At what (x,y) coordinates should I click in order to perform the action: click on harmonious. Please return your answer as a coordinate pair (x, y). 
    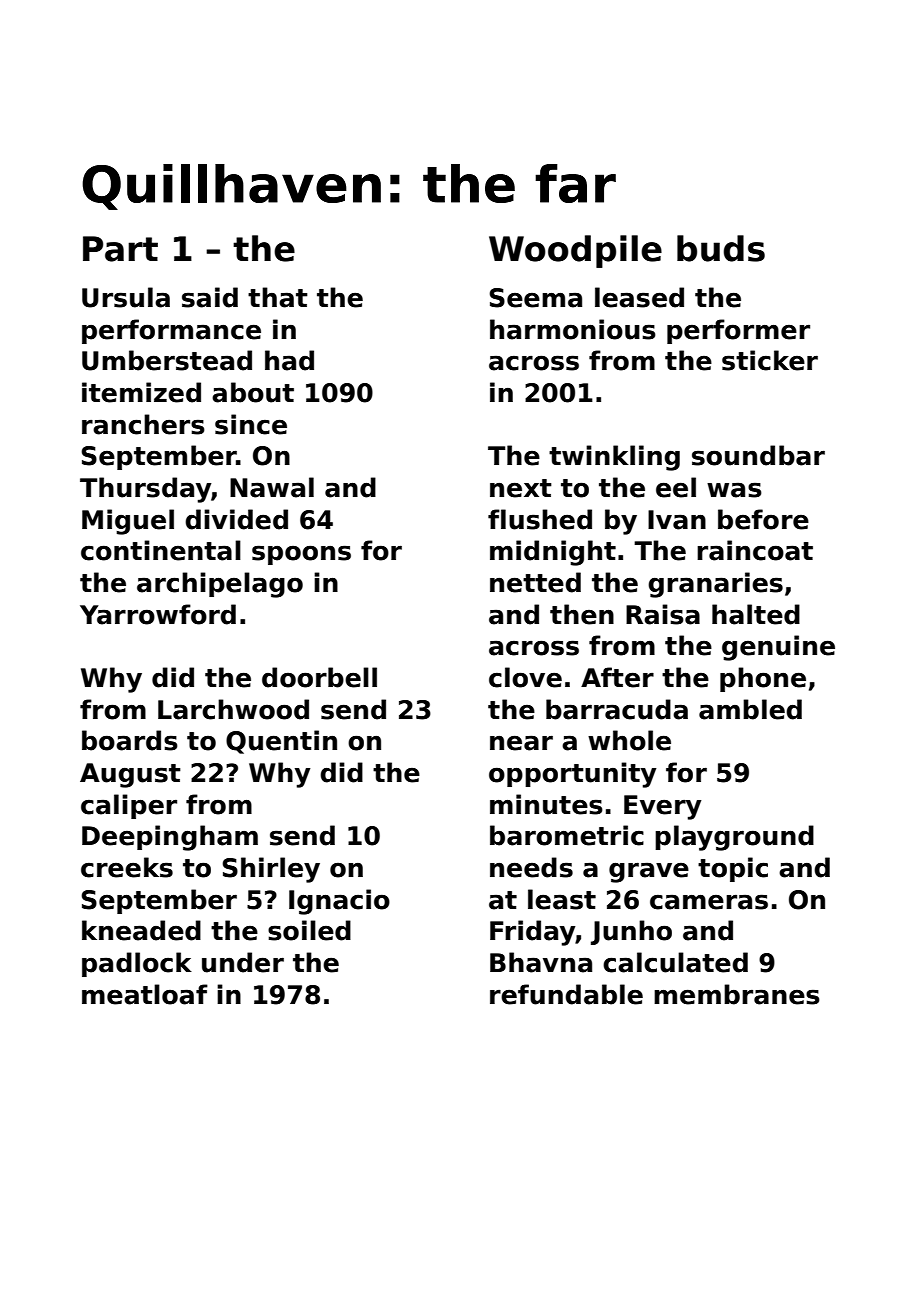
    Looking at the image, I should click on (573, 329).
